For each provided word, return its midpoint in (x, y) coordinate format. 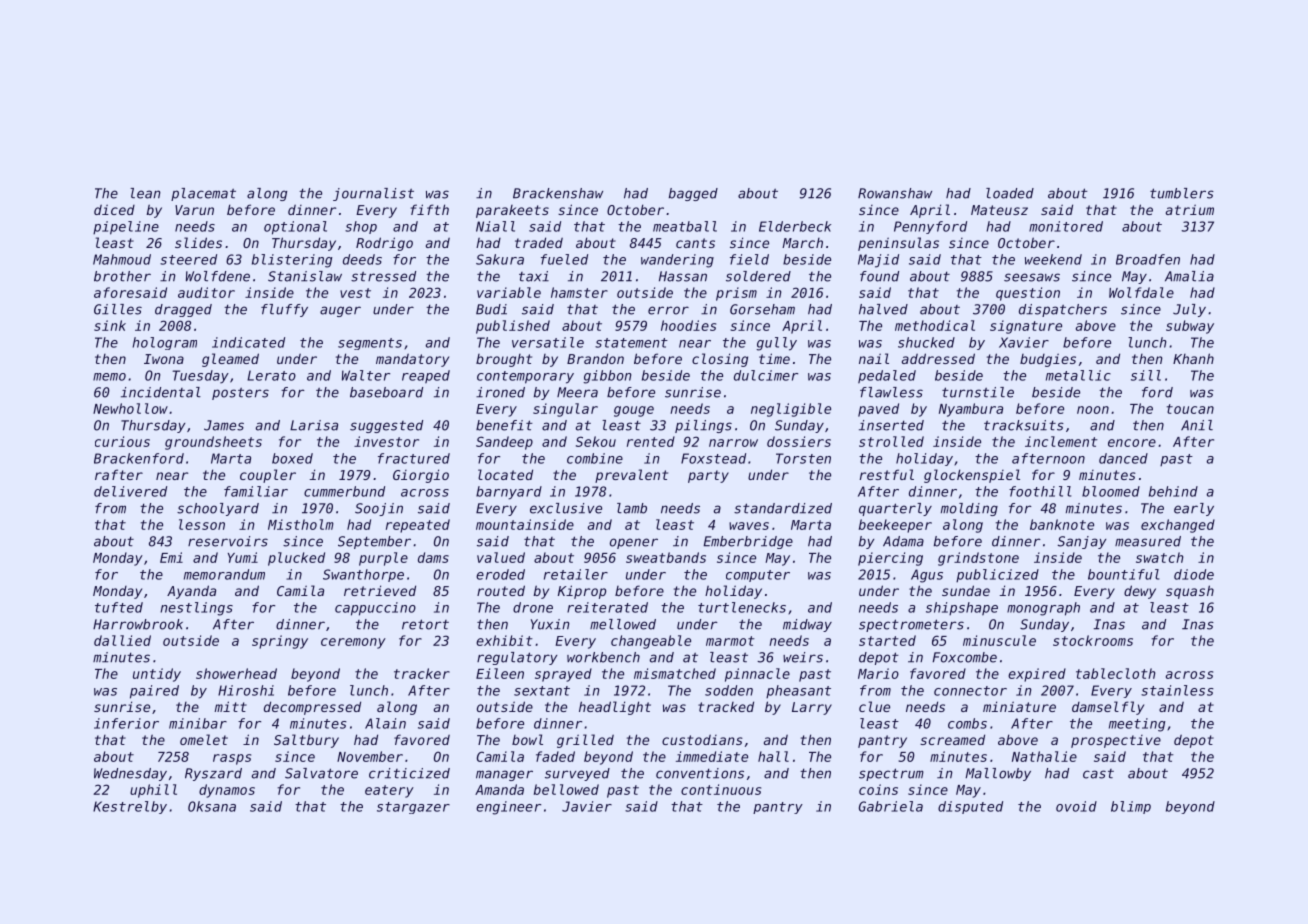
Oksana (212, 806)
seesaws (1032, 277)
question (1028, 294)
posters (240, 394)
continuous (721, 789)
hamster (579, 292)
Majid (878, 261)
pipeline (126, 228)
